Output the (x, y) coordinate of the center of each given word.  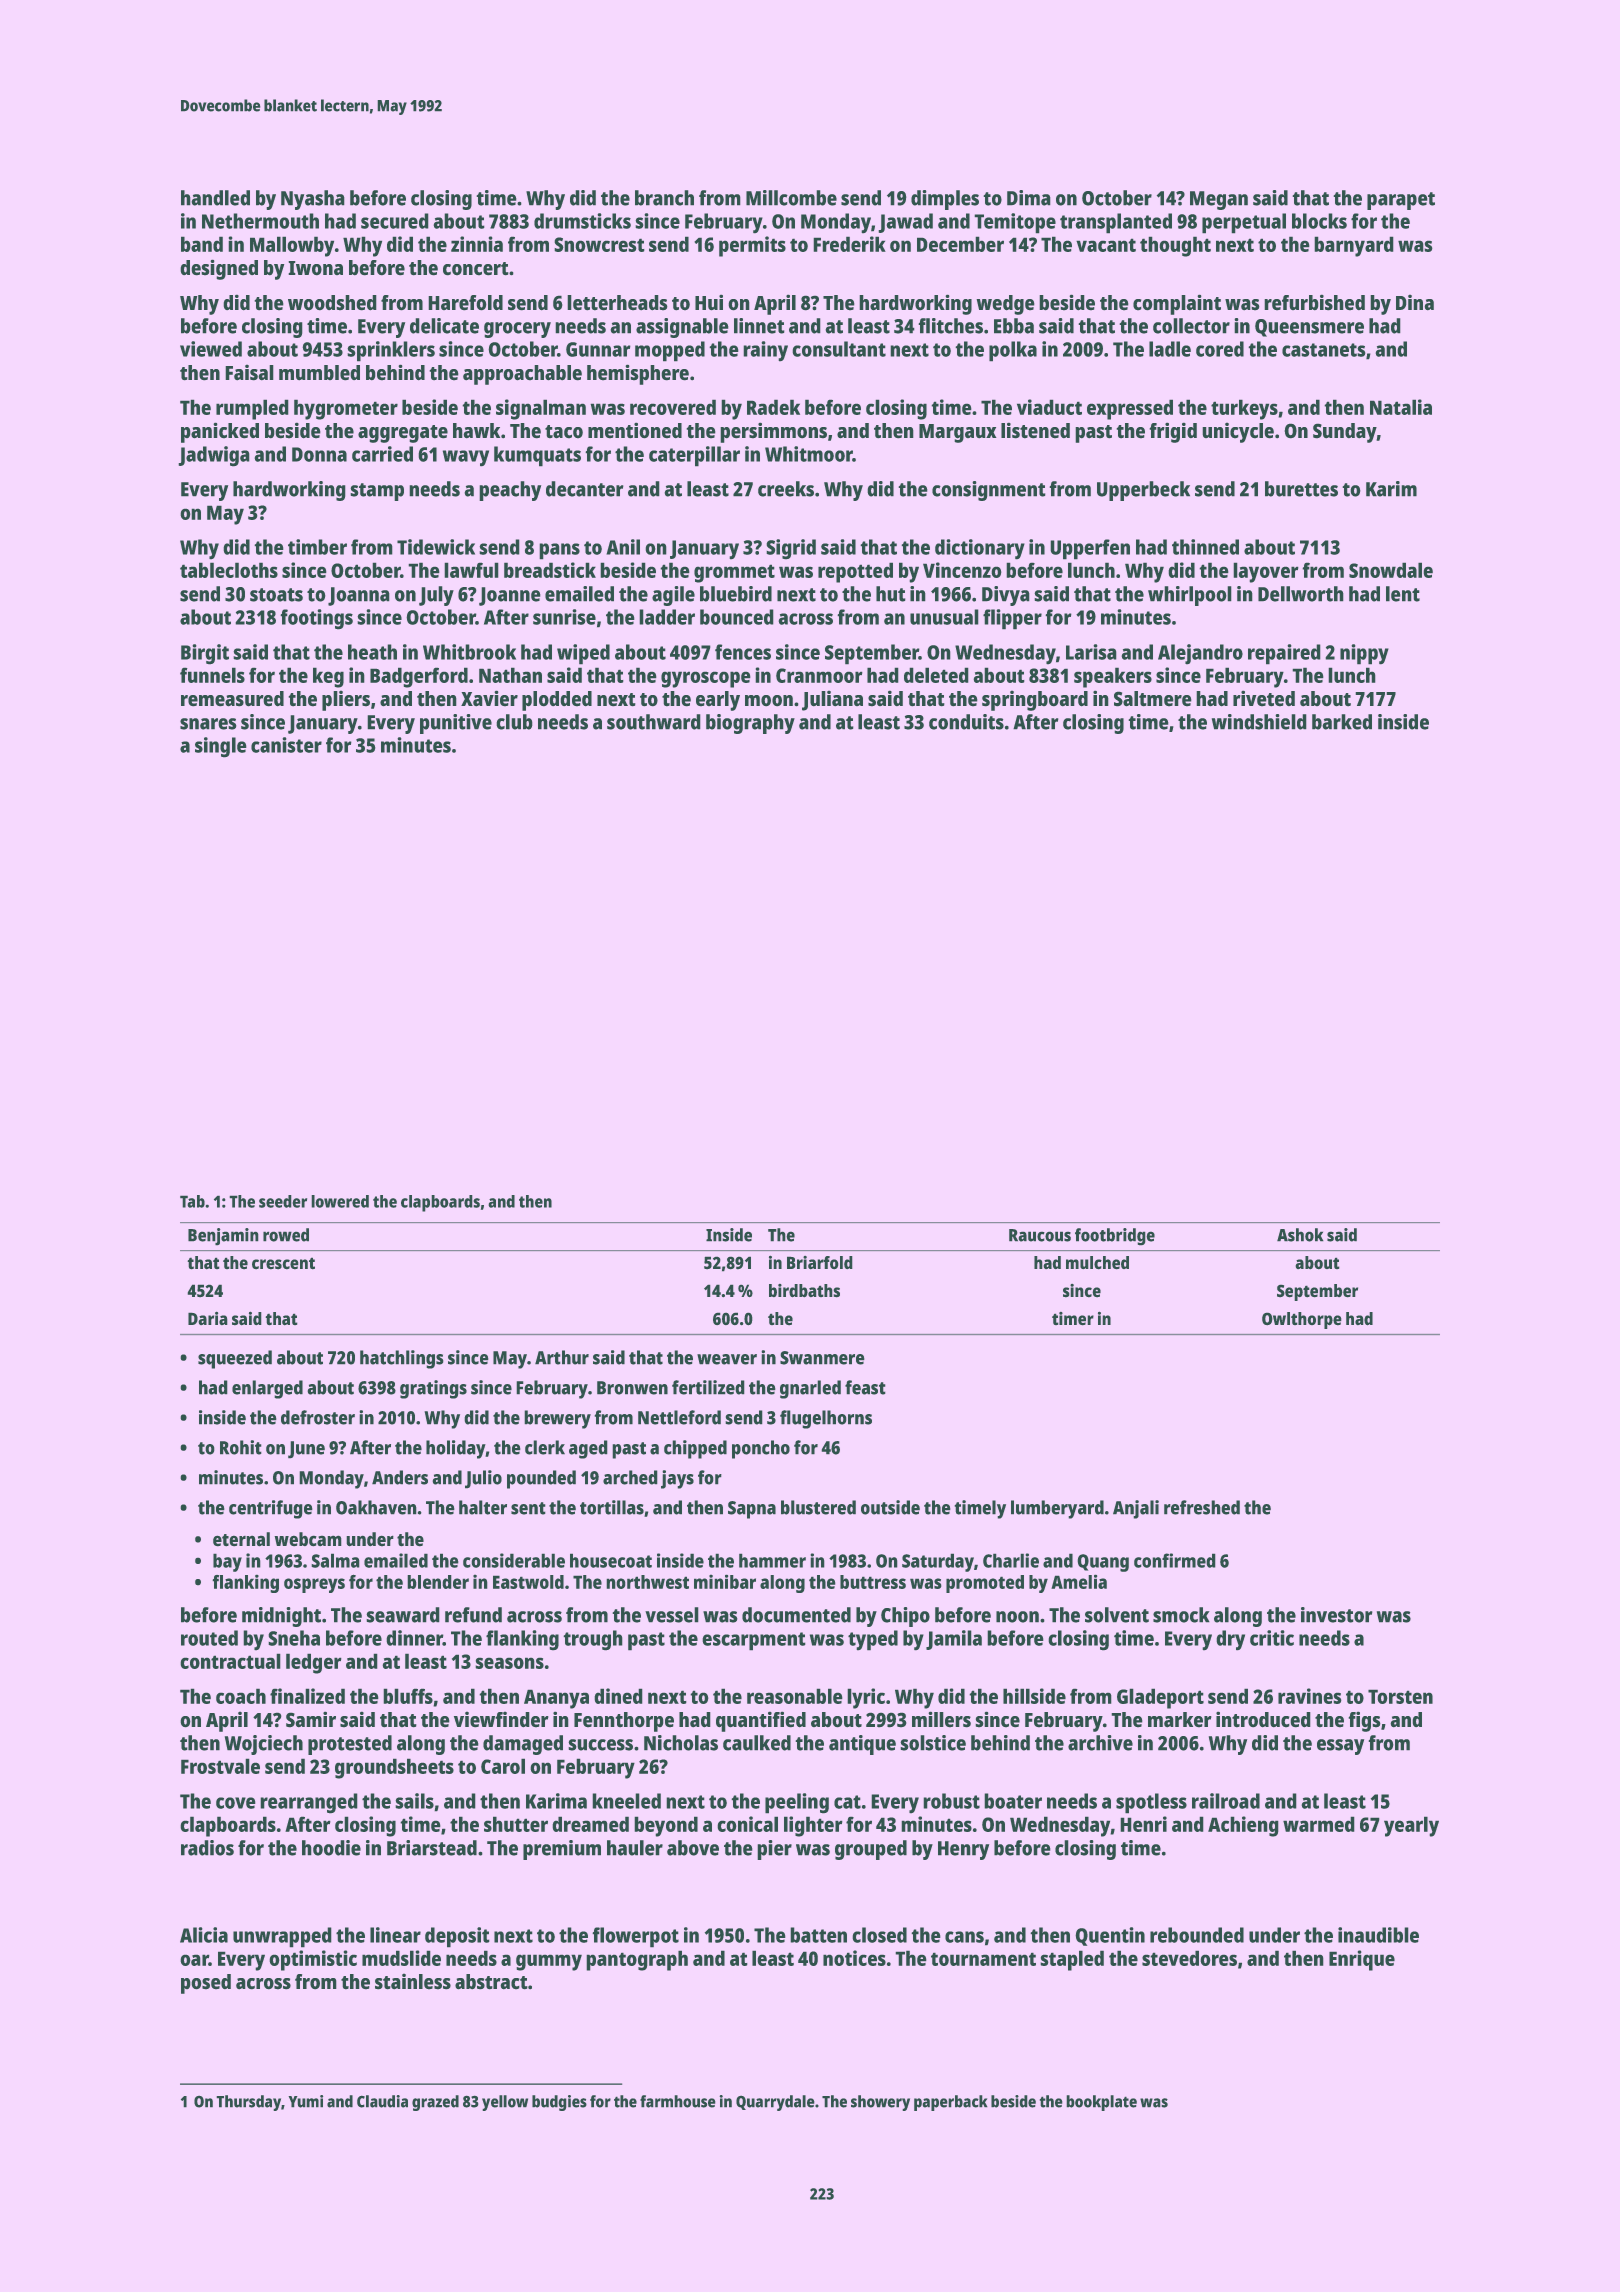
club (514, 722)
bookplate (1101, 2103)
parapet (1401, 201)
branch (664, 198)
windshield (1259, 722)
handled (215, 198)
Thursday (248, 2103)
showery (880, 2103)
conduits (966, 722)
